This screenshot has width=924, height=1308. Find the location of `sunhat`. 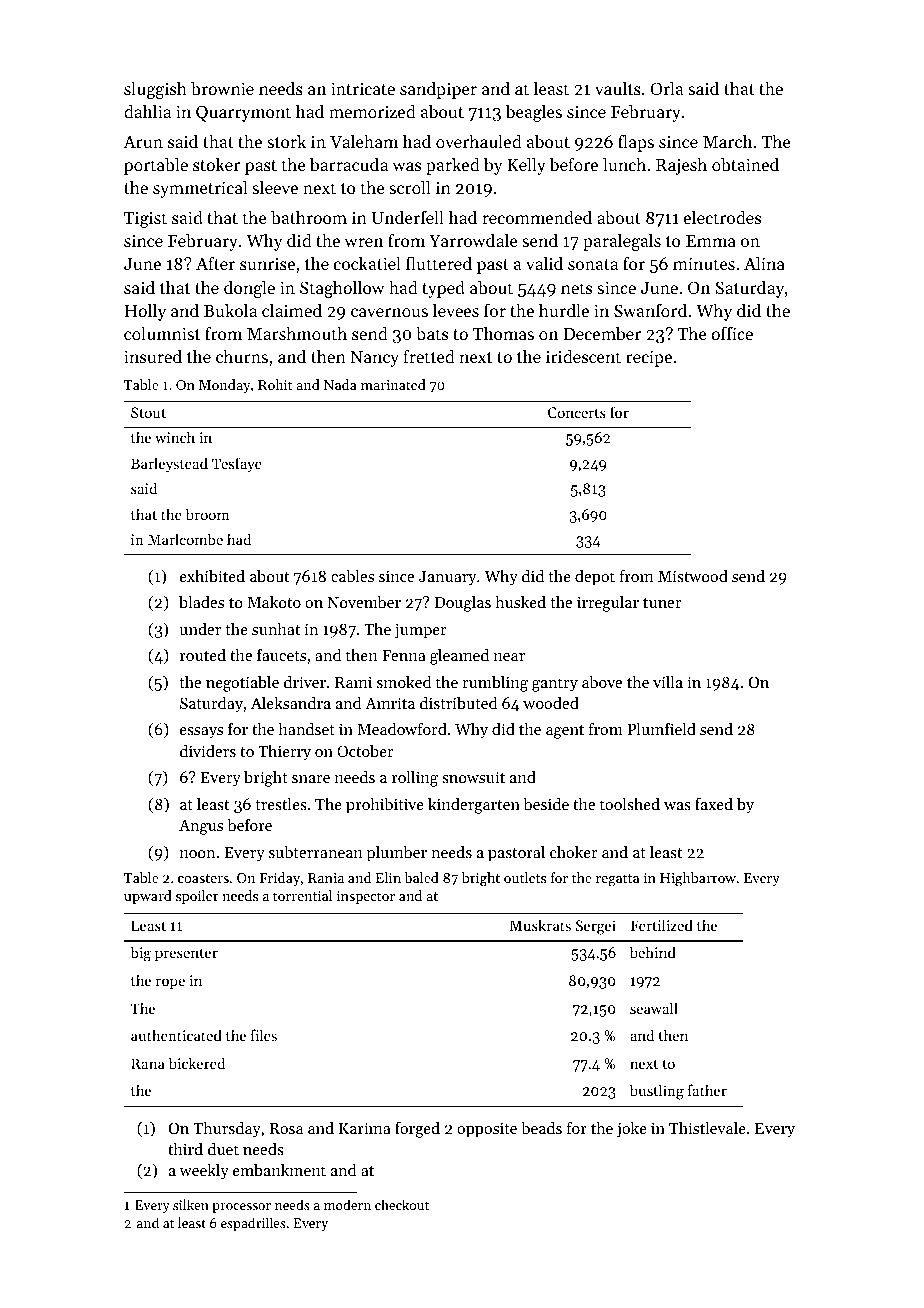

sunhat is located at coordinates (276, 629).
